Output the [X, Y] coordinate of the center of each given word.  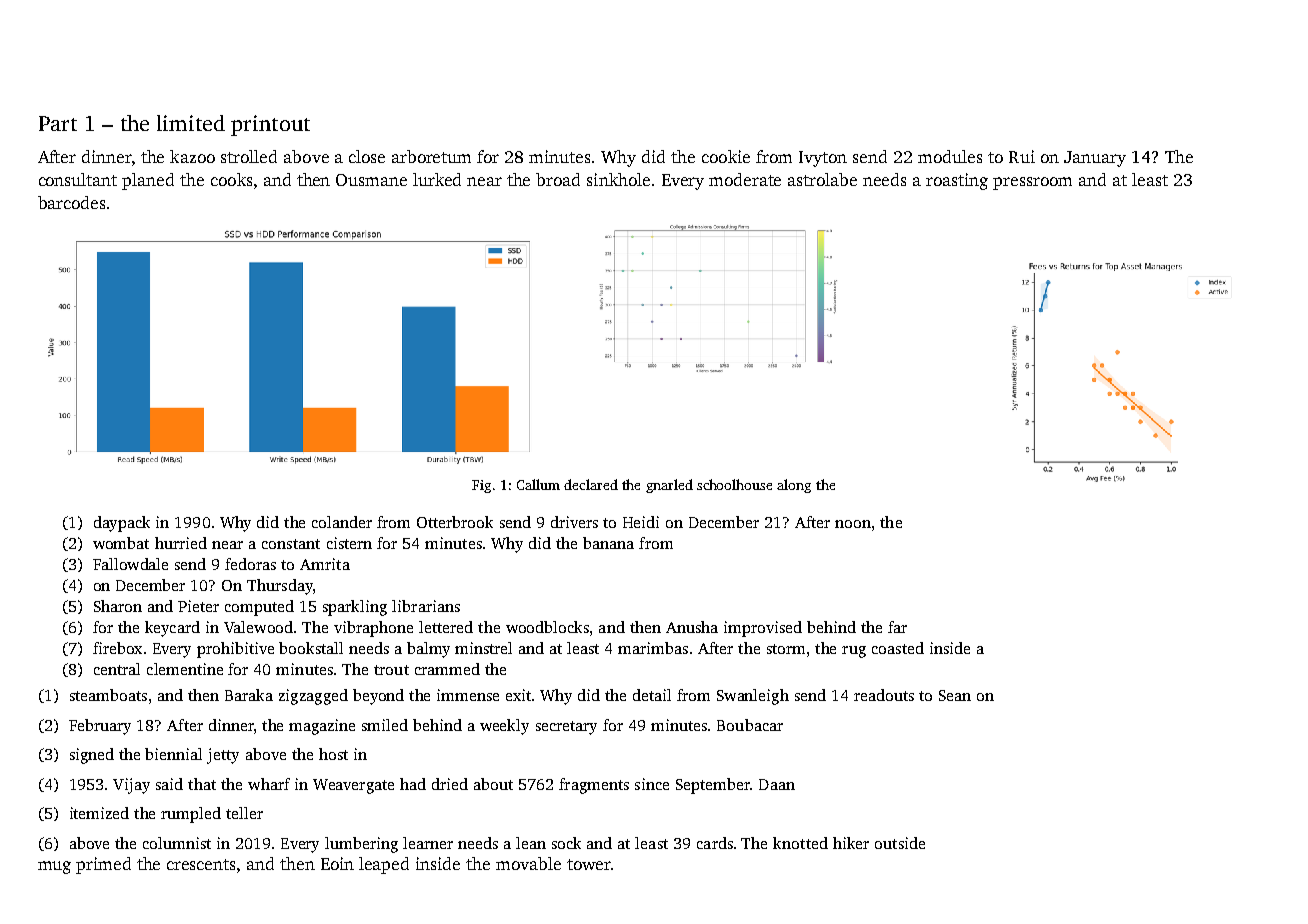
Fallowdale [130, 564]
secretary [566, 728]
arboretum [431, 156]
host [333, 754]
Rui [1022, 156]
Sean [955, 695]
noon [853, 524]
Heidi [641, 522]
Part [58, 123]
